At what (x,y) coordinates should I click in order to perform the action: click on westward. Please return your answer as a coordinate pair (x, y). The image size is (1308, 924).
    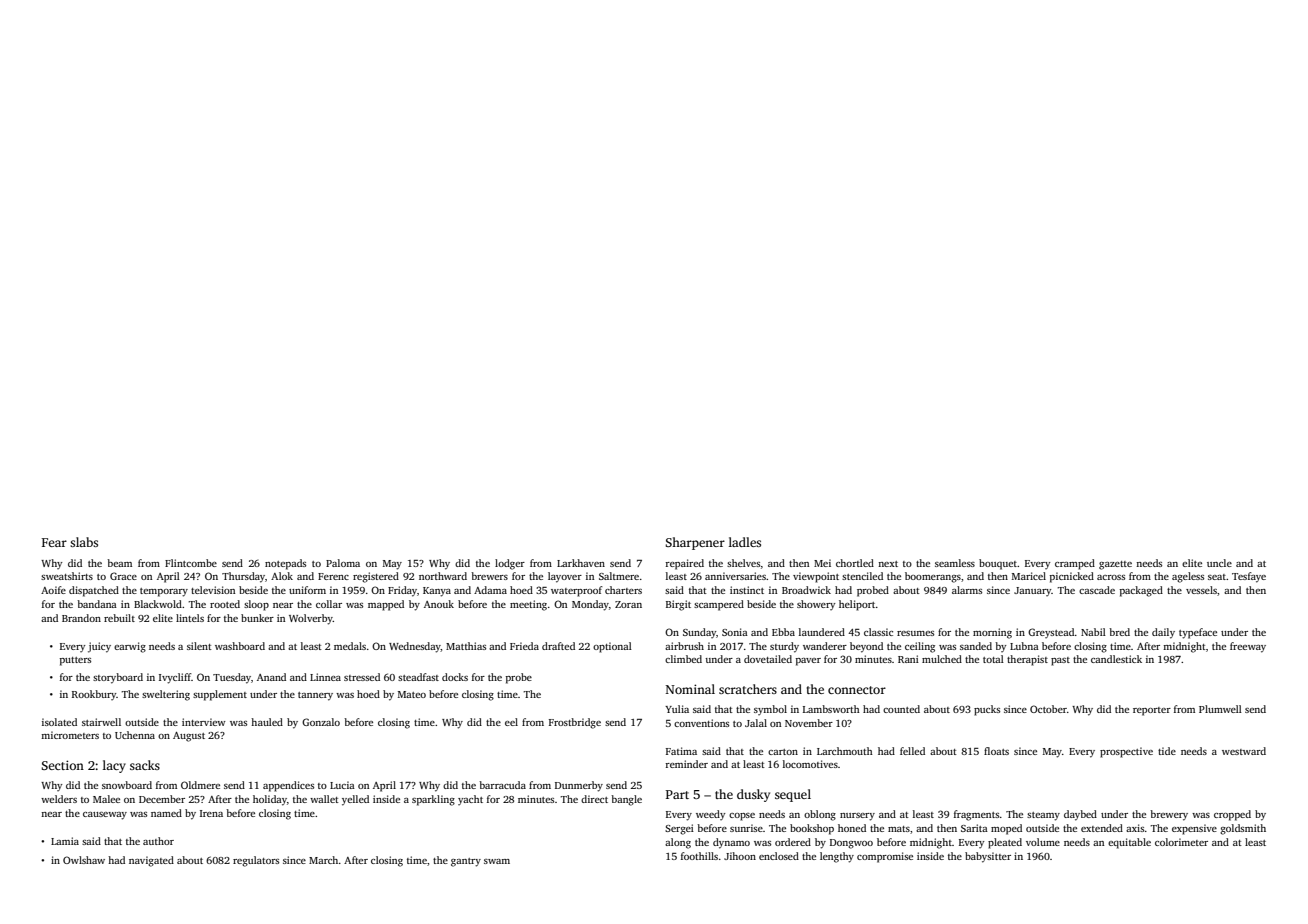
    Looking at the image, I should click on (1244, 751).
